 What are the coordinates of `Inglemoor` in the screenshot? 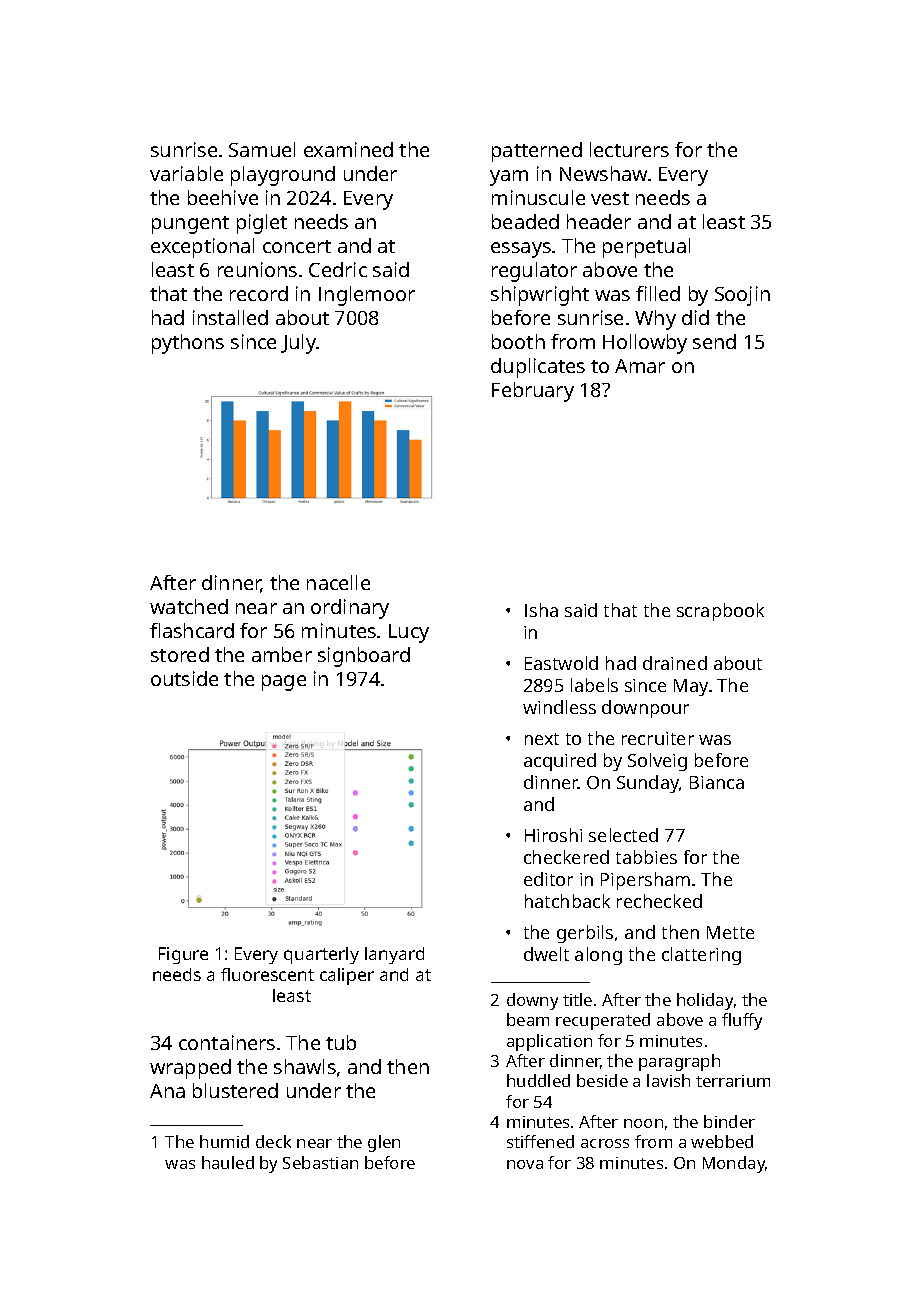 It's located at (367, 296).
